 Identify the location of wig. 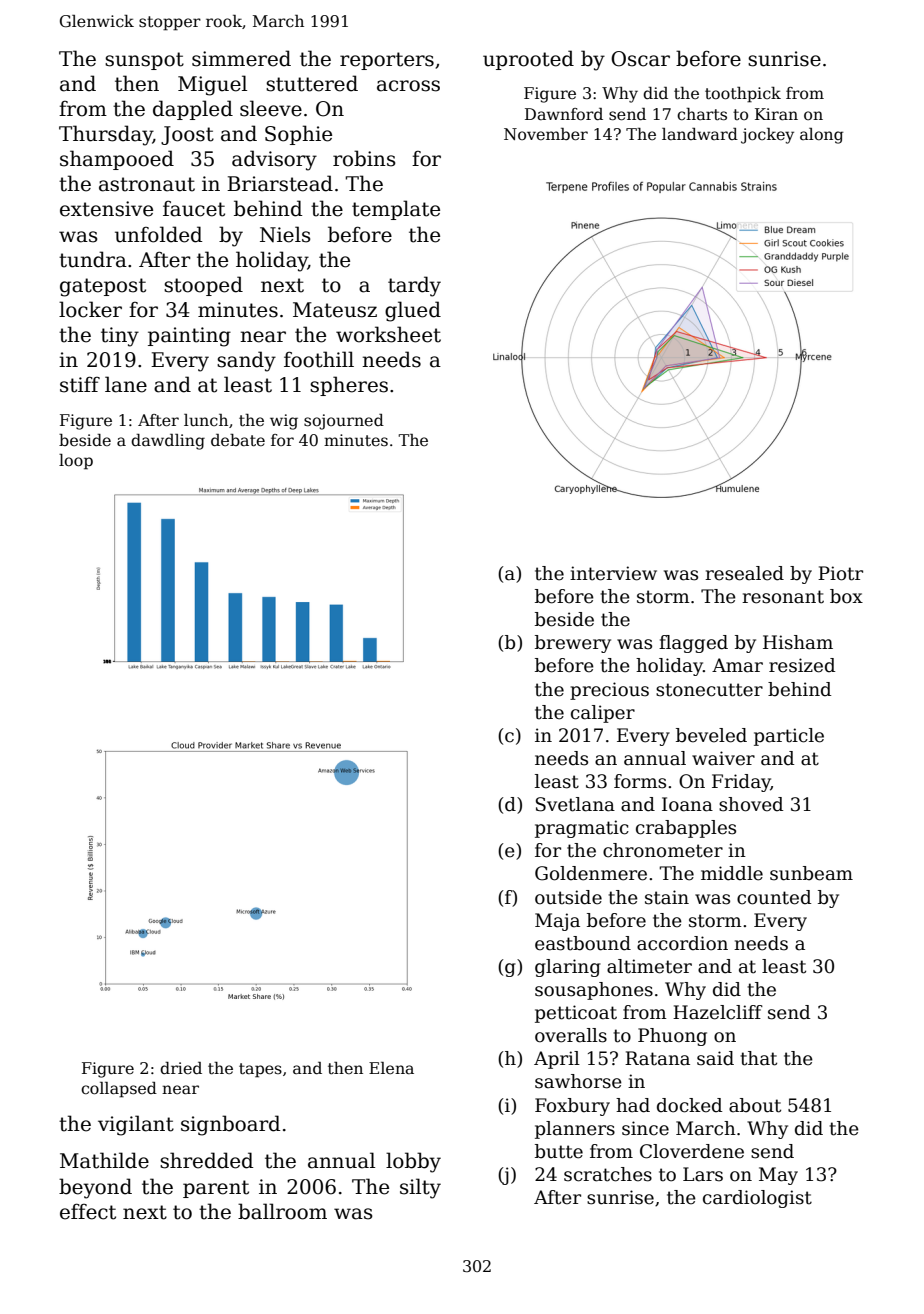
(284, 422).
